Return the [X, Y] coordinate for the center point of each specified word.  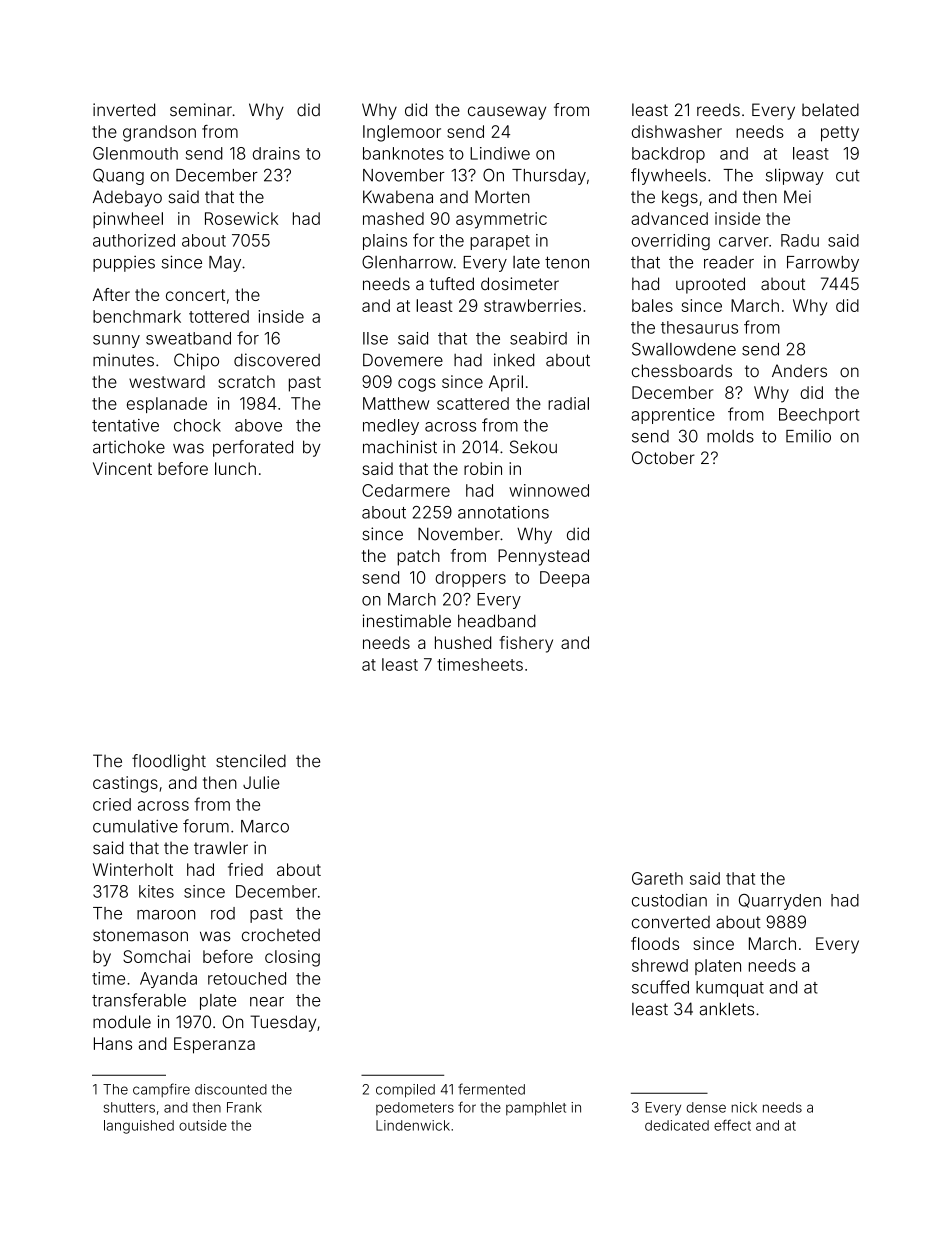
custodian [669, 900]
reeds [718, 109]
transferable [139, 1000]
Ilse [375, 338]
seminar [201, 110]
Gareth [657, 878]
